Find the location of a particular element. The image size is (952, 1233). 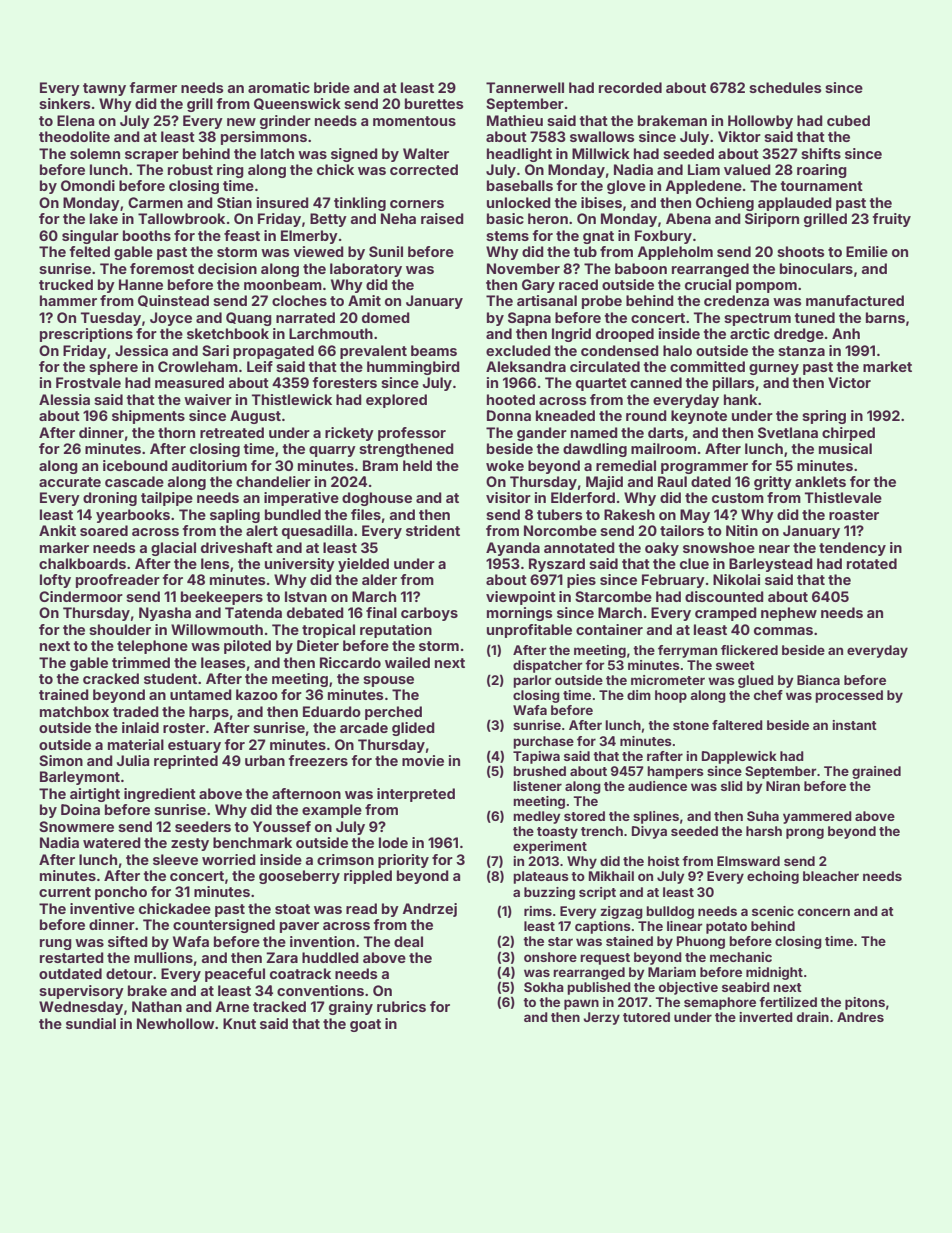

arctic is located at coordinates (750, 333).
